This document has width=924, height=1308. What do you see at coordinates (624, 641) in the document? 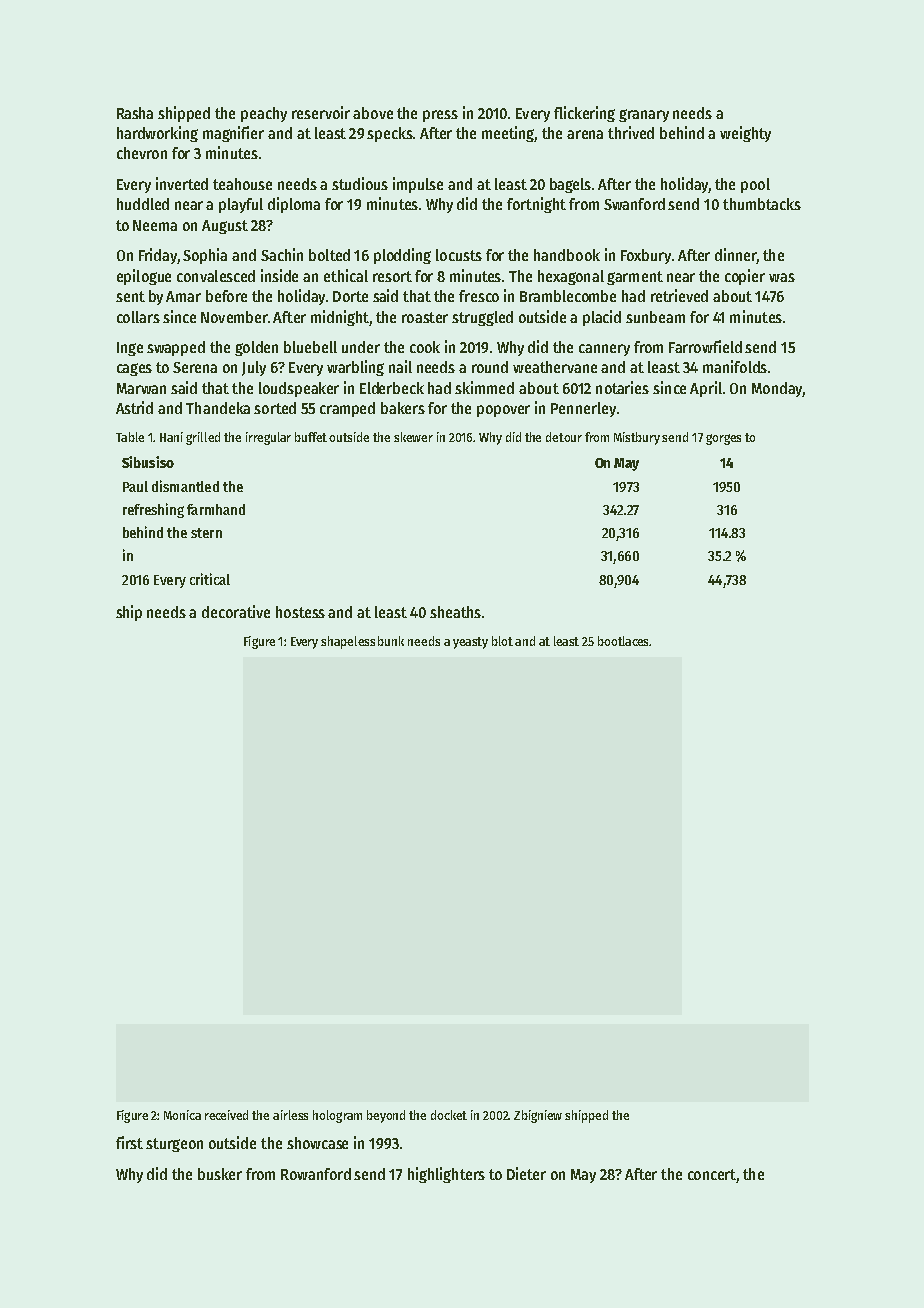
I see `bootlaces` at bounding box center [624, 641].
